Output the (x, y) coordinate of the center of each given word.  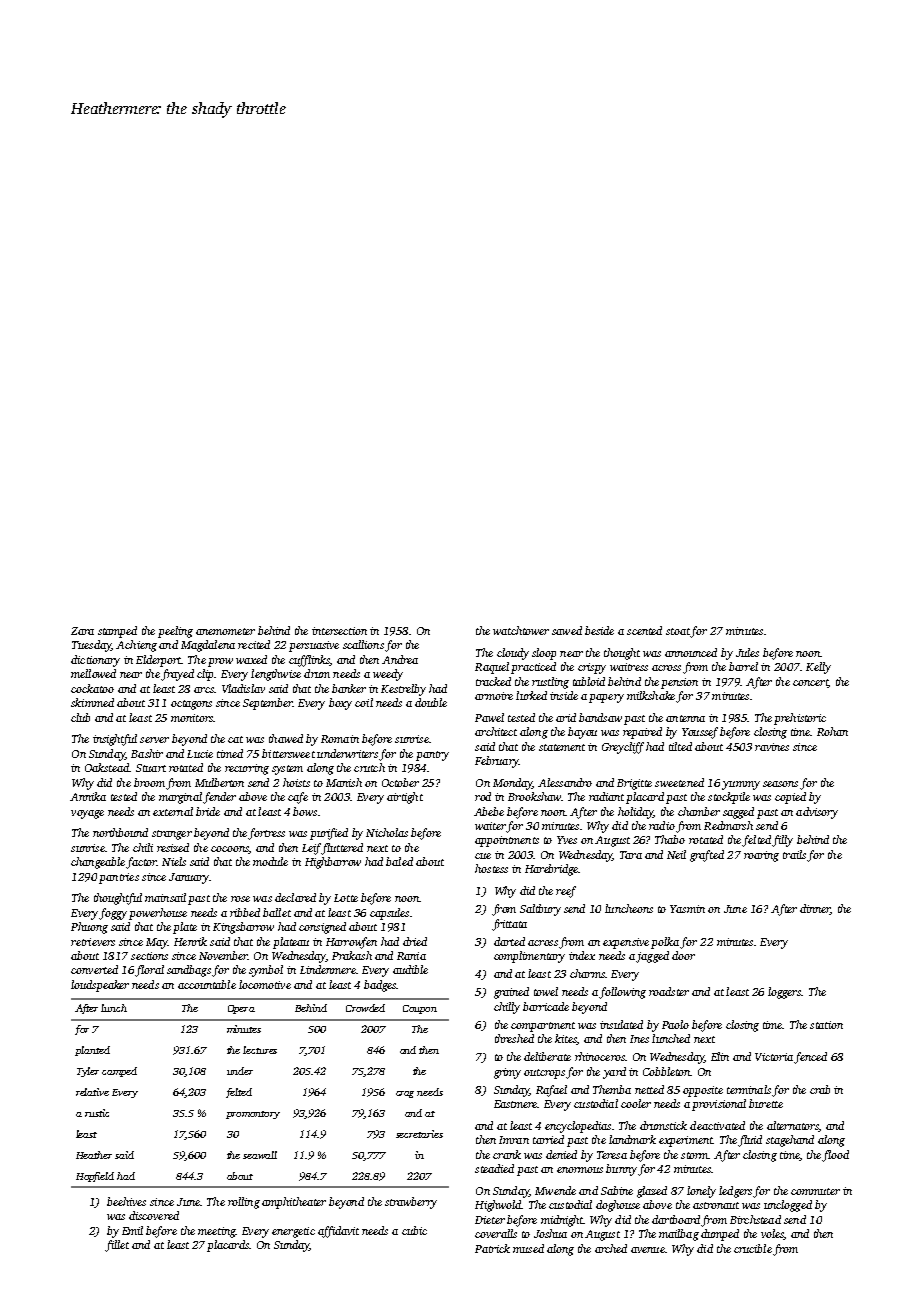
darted (509, 941)
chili (143, 847)
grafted (707, 856)
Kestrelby (403, 690)
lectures (260, 1050)
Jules (747, 652)
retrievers (93, 942)
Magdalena (208, 646)
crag (405, 1094)
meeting (216, 1232)
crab (820, 1089)
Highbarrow (333, 863)
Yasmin (687, 909)
